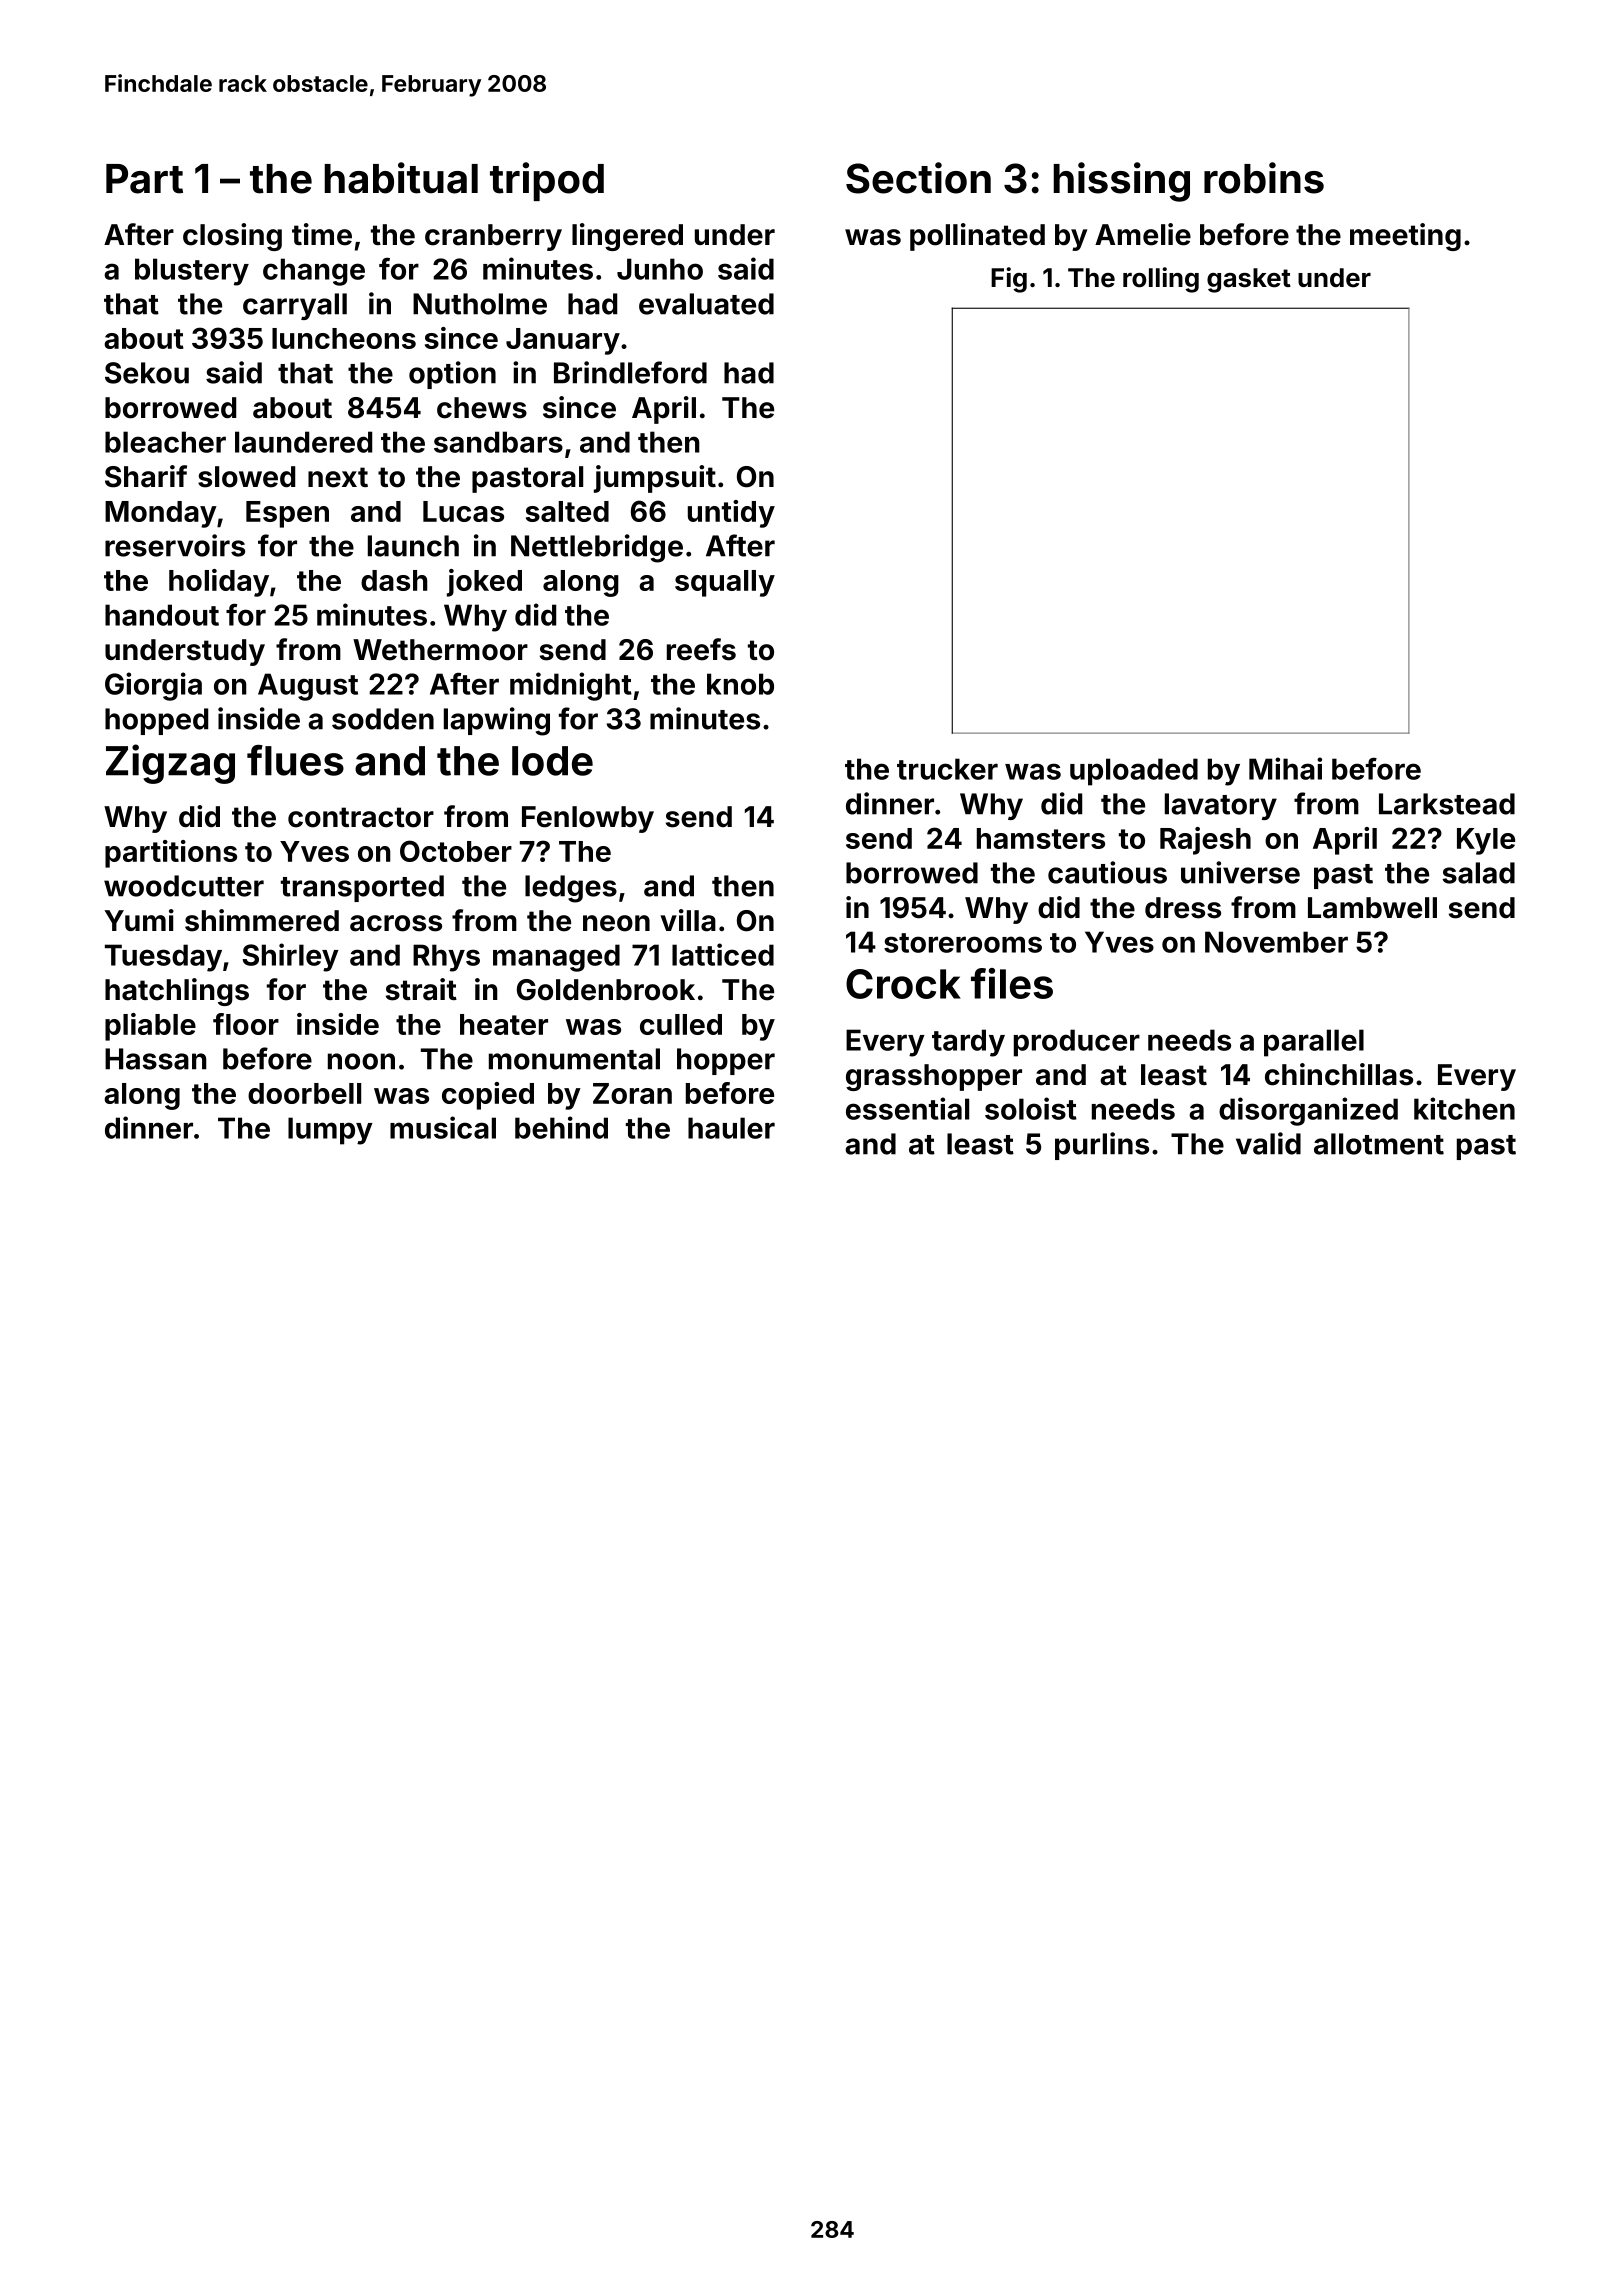 The height and width of the image is (2292, 1620). What do you see at coordinates (731, 1128) in the image?
I see `hauler` at bounding box center [731, 1128].
